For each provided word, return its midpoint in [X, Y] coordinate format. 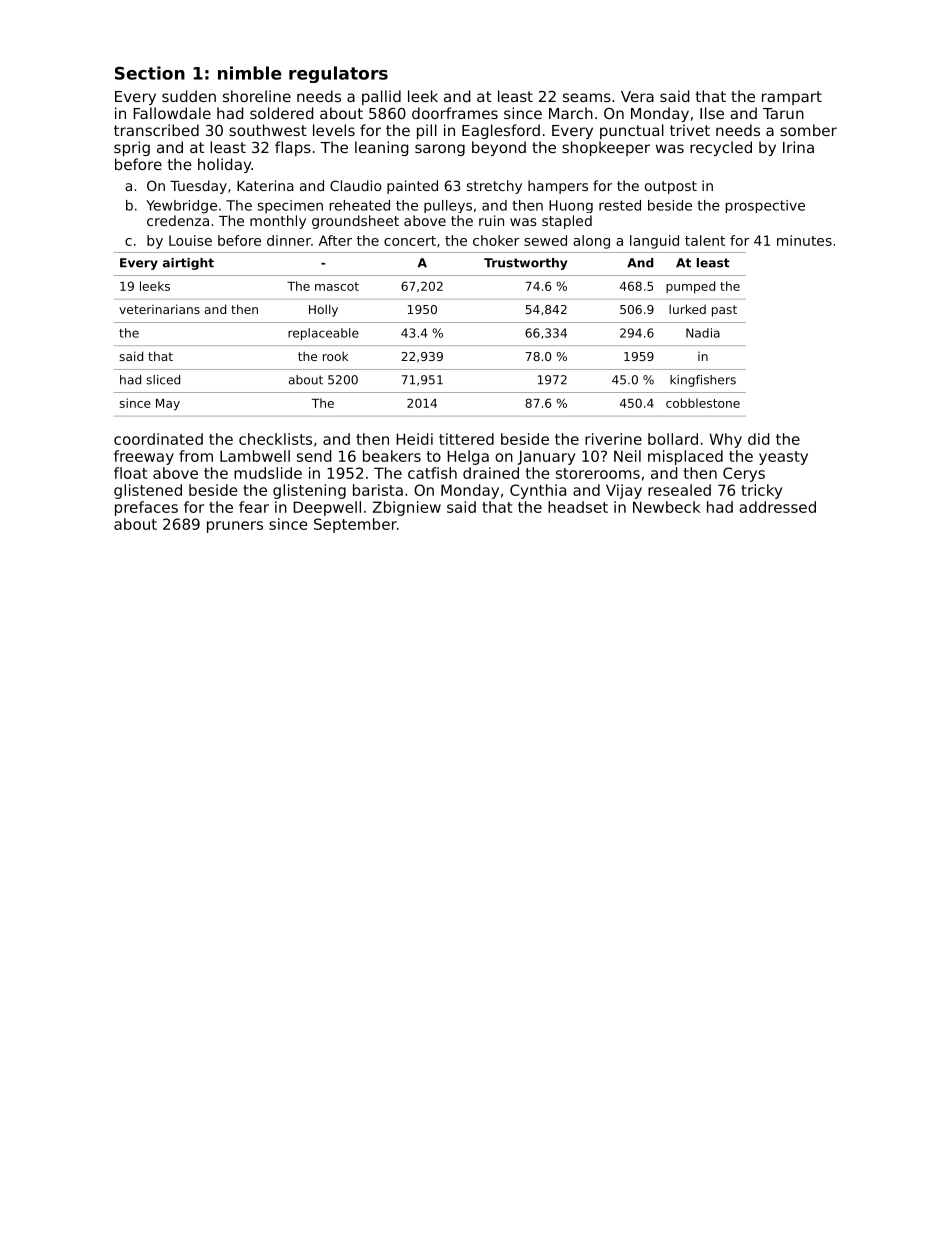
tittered [466, 439]
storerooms [598, 473]
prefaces [146, 508]
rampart [792, 98]
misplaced [685, 457]
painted [412, 187]
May [168, 405]
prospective [765, 206]
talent [705, 240]
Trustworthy [525, 264]
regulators [338, 74]
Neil [627, 456]
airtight [188, 264]
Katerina [265, 185]
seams [587, 97]
